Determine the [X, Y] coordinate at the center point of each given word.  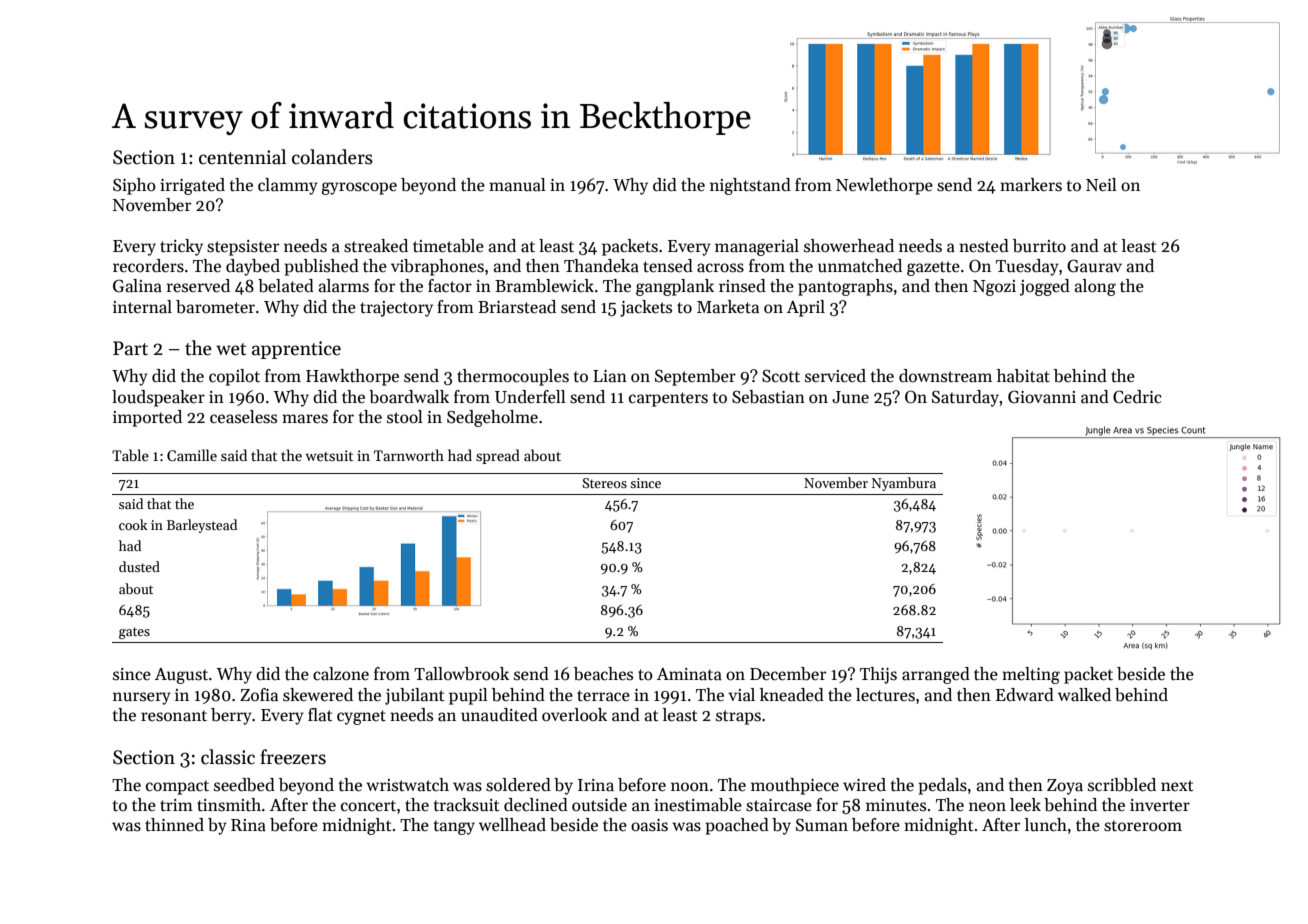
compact [177, 787]
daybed [253, 267]
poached [737, 826]
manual [517, 185]
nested [984, 246]
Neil [1101, 184]
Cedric [1137, 397]
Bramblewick [544, 286]
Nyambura [904, 484]
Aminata [689, 674]
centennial [242, 157]
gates [134, 633]
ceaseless [243, 417]
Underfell [530, 397]
